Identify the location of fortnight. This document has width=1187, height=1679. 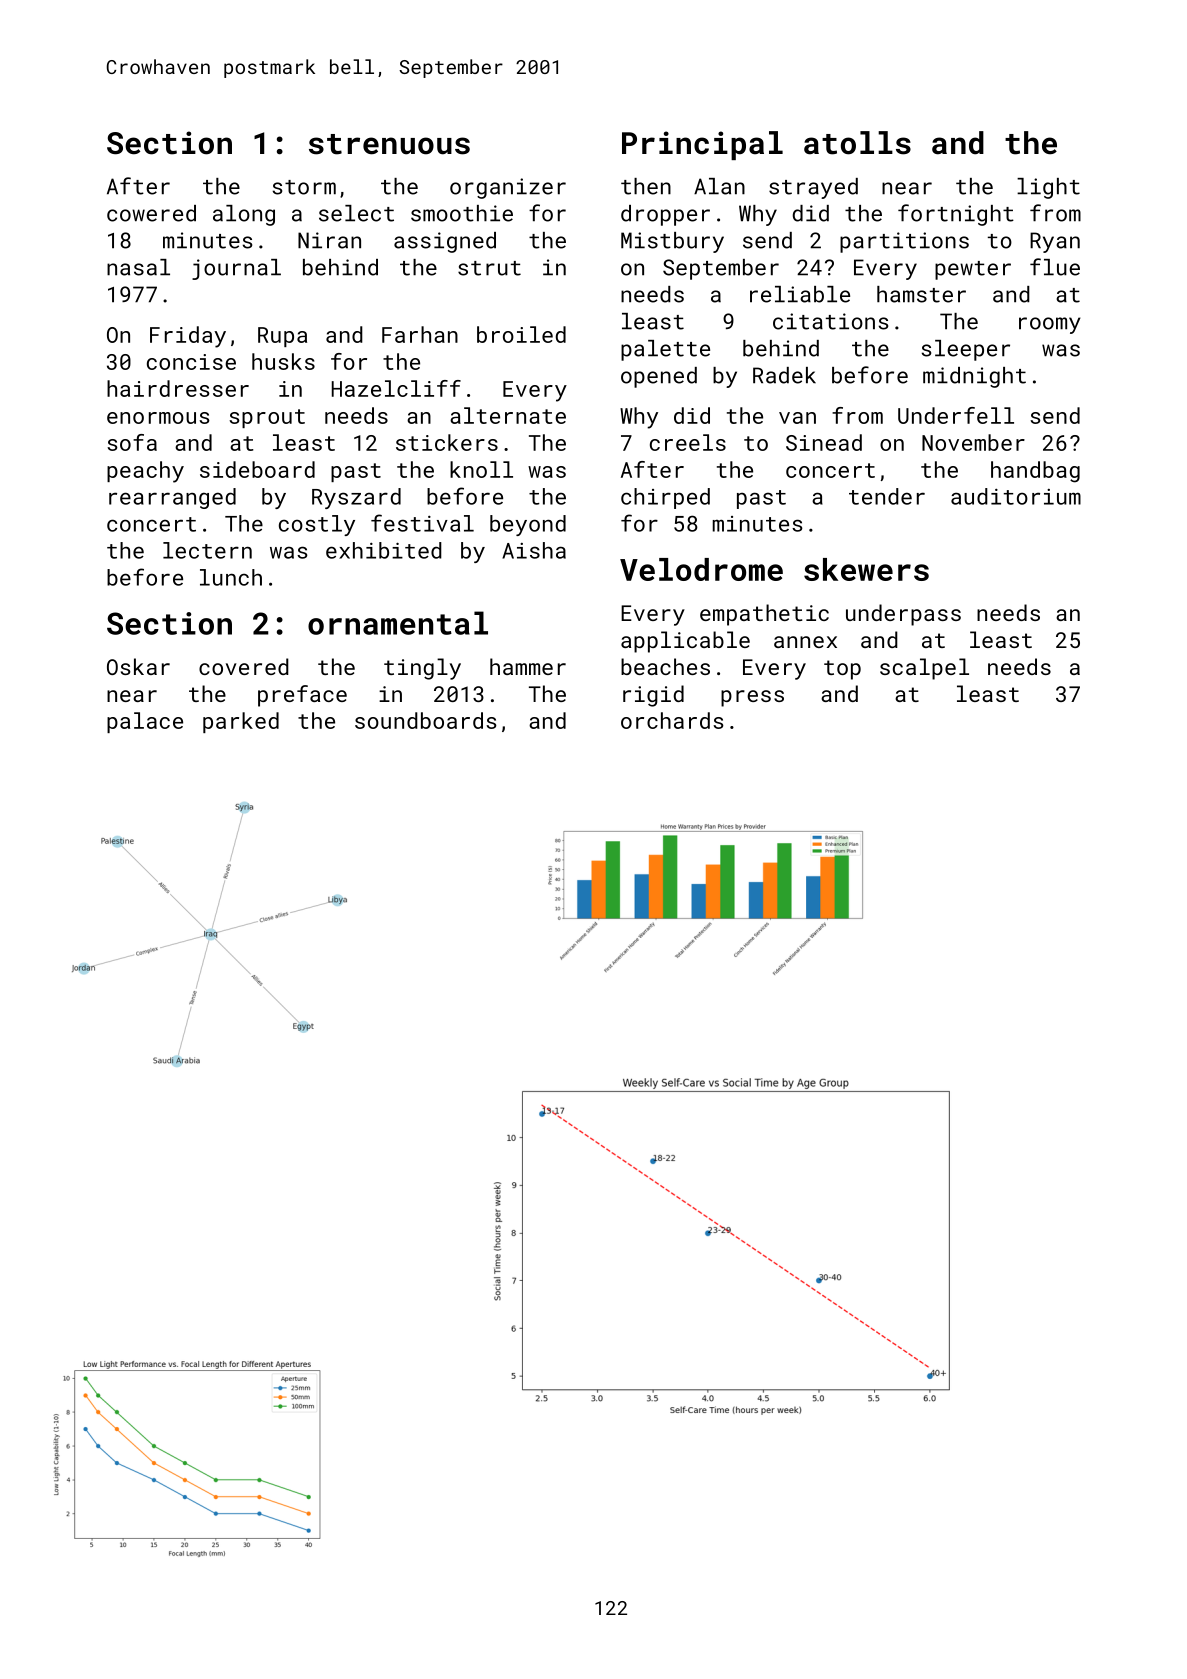
(956, 215).
